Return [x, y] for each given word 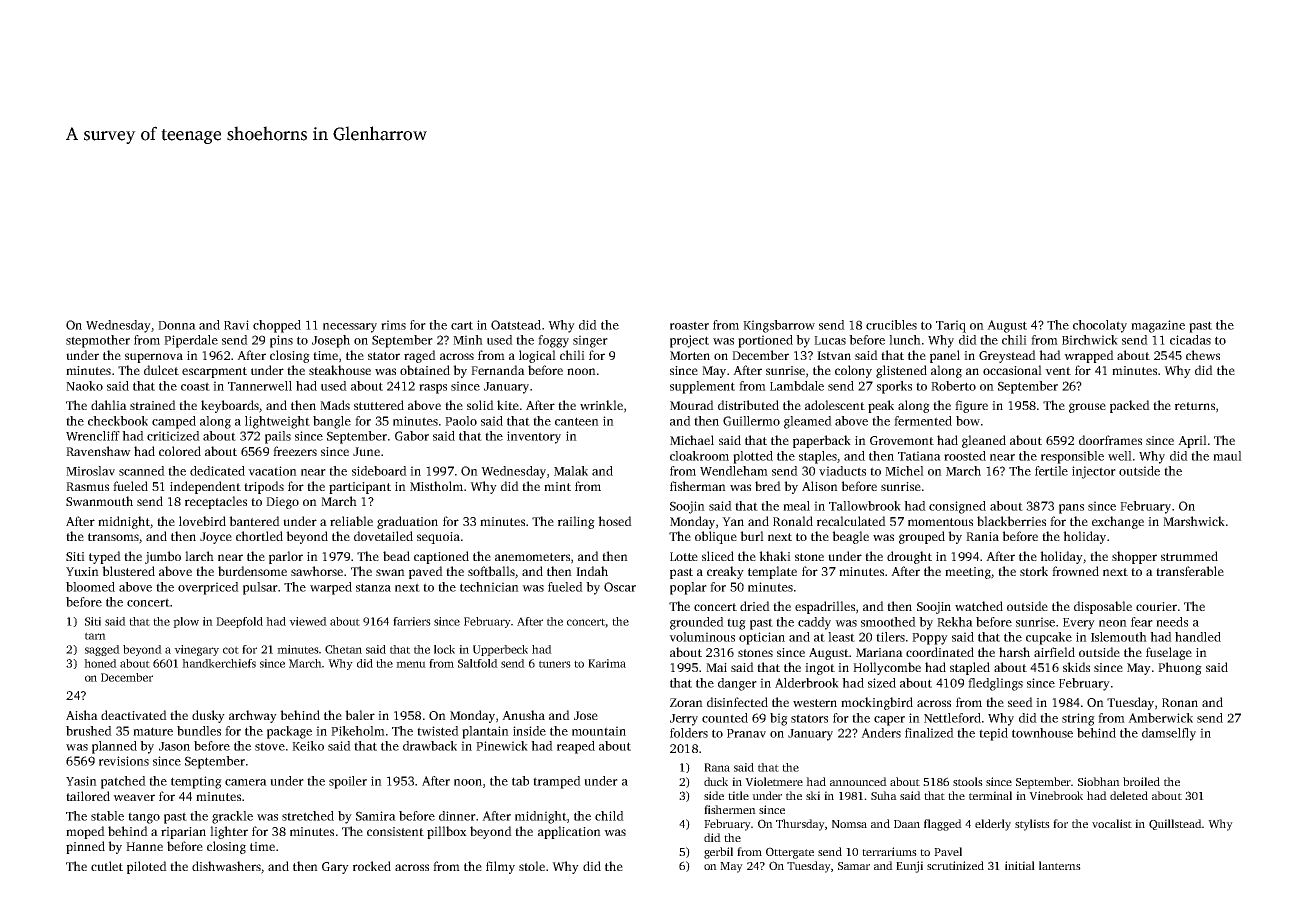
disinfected [737, 702]
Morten [690, 355]
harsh [1014, 652]
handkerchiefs [219, 663]
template [772, 572]
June [366, 451]
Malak [571, 471]
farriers [412, 621]
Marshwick [1194, 521]
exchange [1118, 522]
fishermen [730, 809]
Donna [177, 325]
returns [1195, 406]
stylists [1032, 825]
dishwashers [226, 866]
